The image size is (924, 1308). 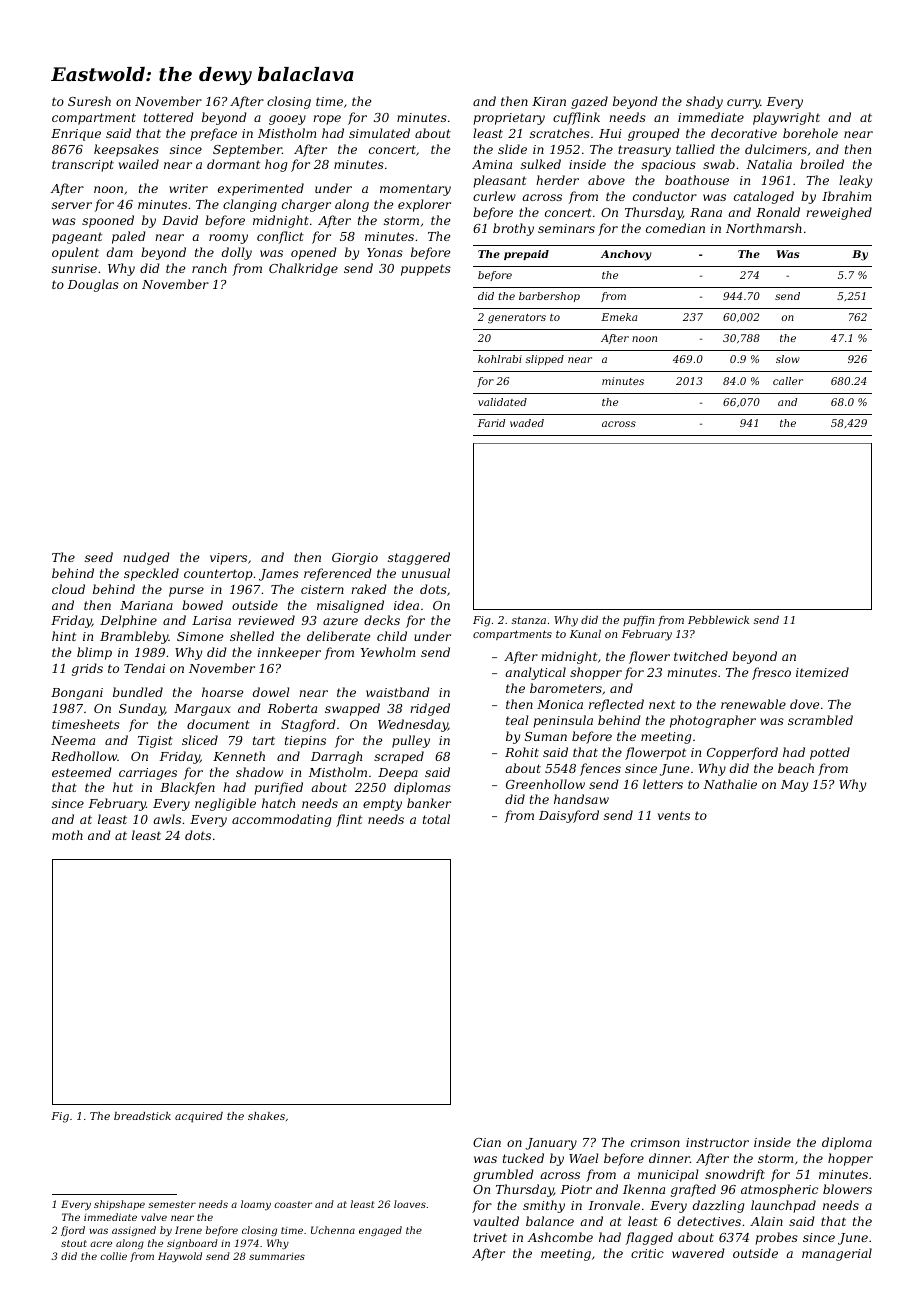 What do you see at coordinates (382, 620) in the screenshot?
I see `decks` at bounding box center [382, 620].
